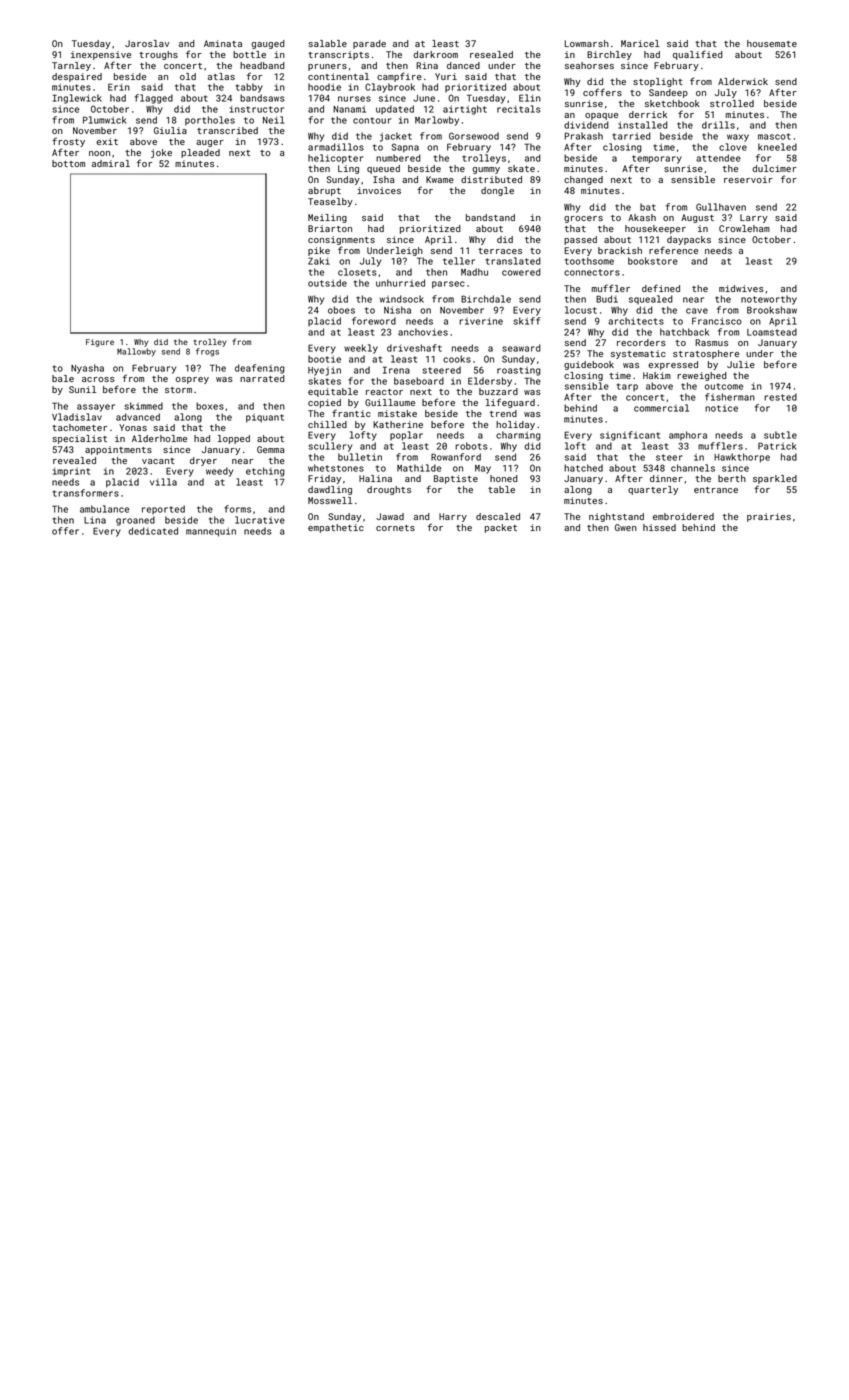  What do you see at coordinates (640, 43) in the screenshot?
I see `Maricel` at bounding box center [640, 43].
